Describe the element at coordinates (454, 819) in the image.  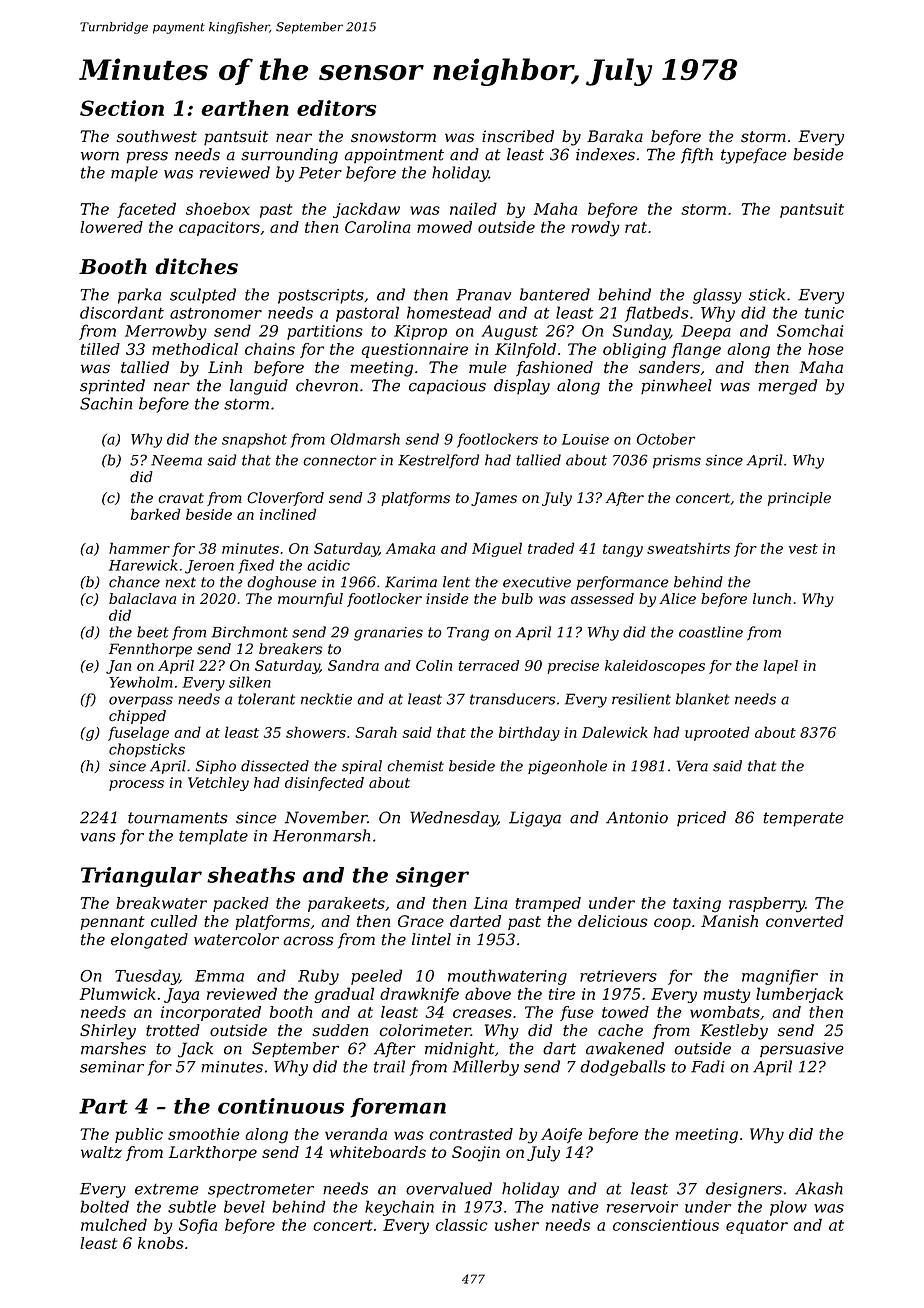
I see `Wednesday` at that location.
